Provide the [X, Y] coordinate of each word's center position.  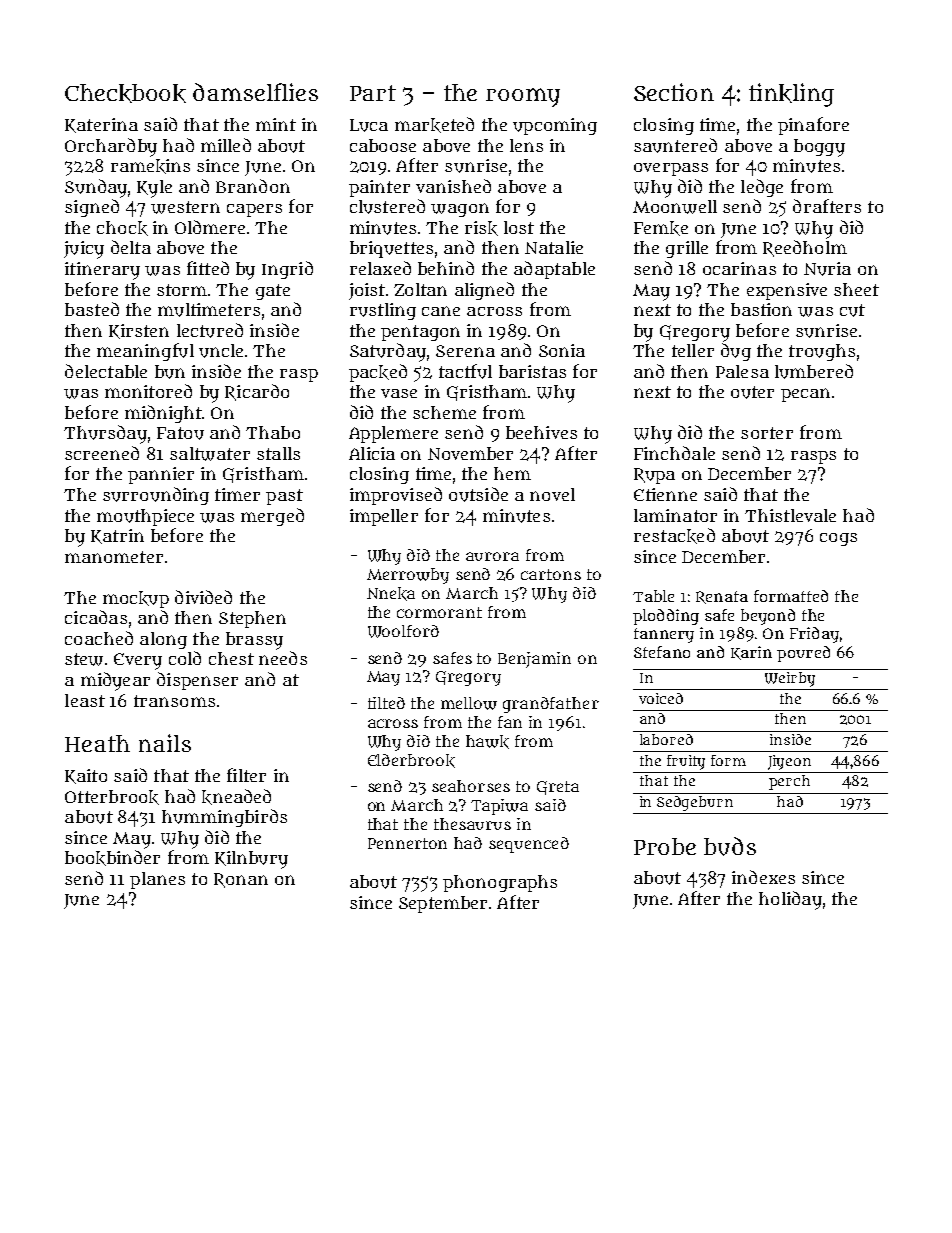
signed [92, 208]
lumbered [814, 371]
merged [272, 517]
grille [687, 249]
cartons [551, 574]
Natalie [554, 247]
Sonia [562, 350]
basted [92, 309]
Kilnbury [251, 860]
